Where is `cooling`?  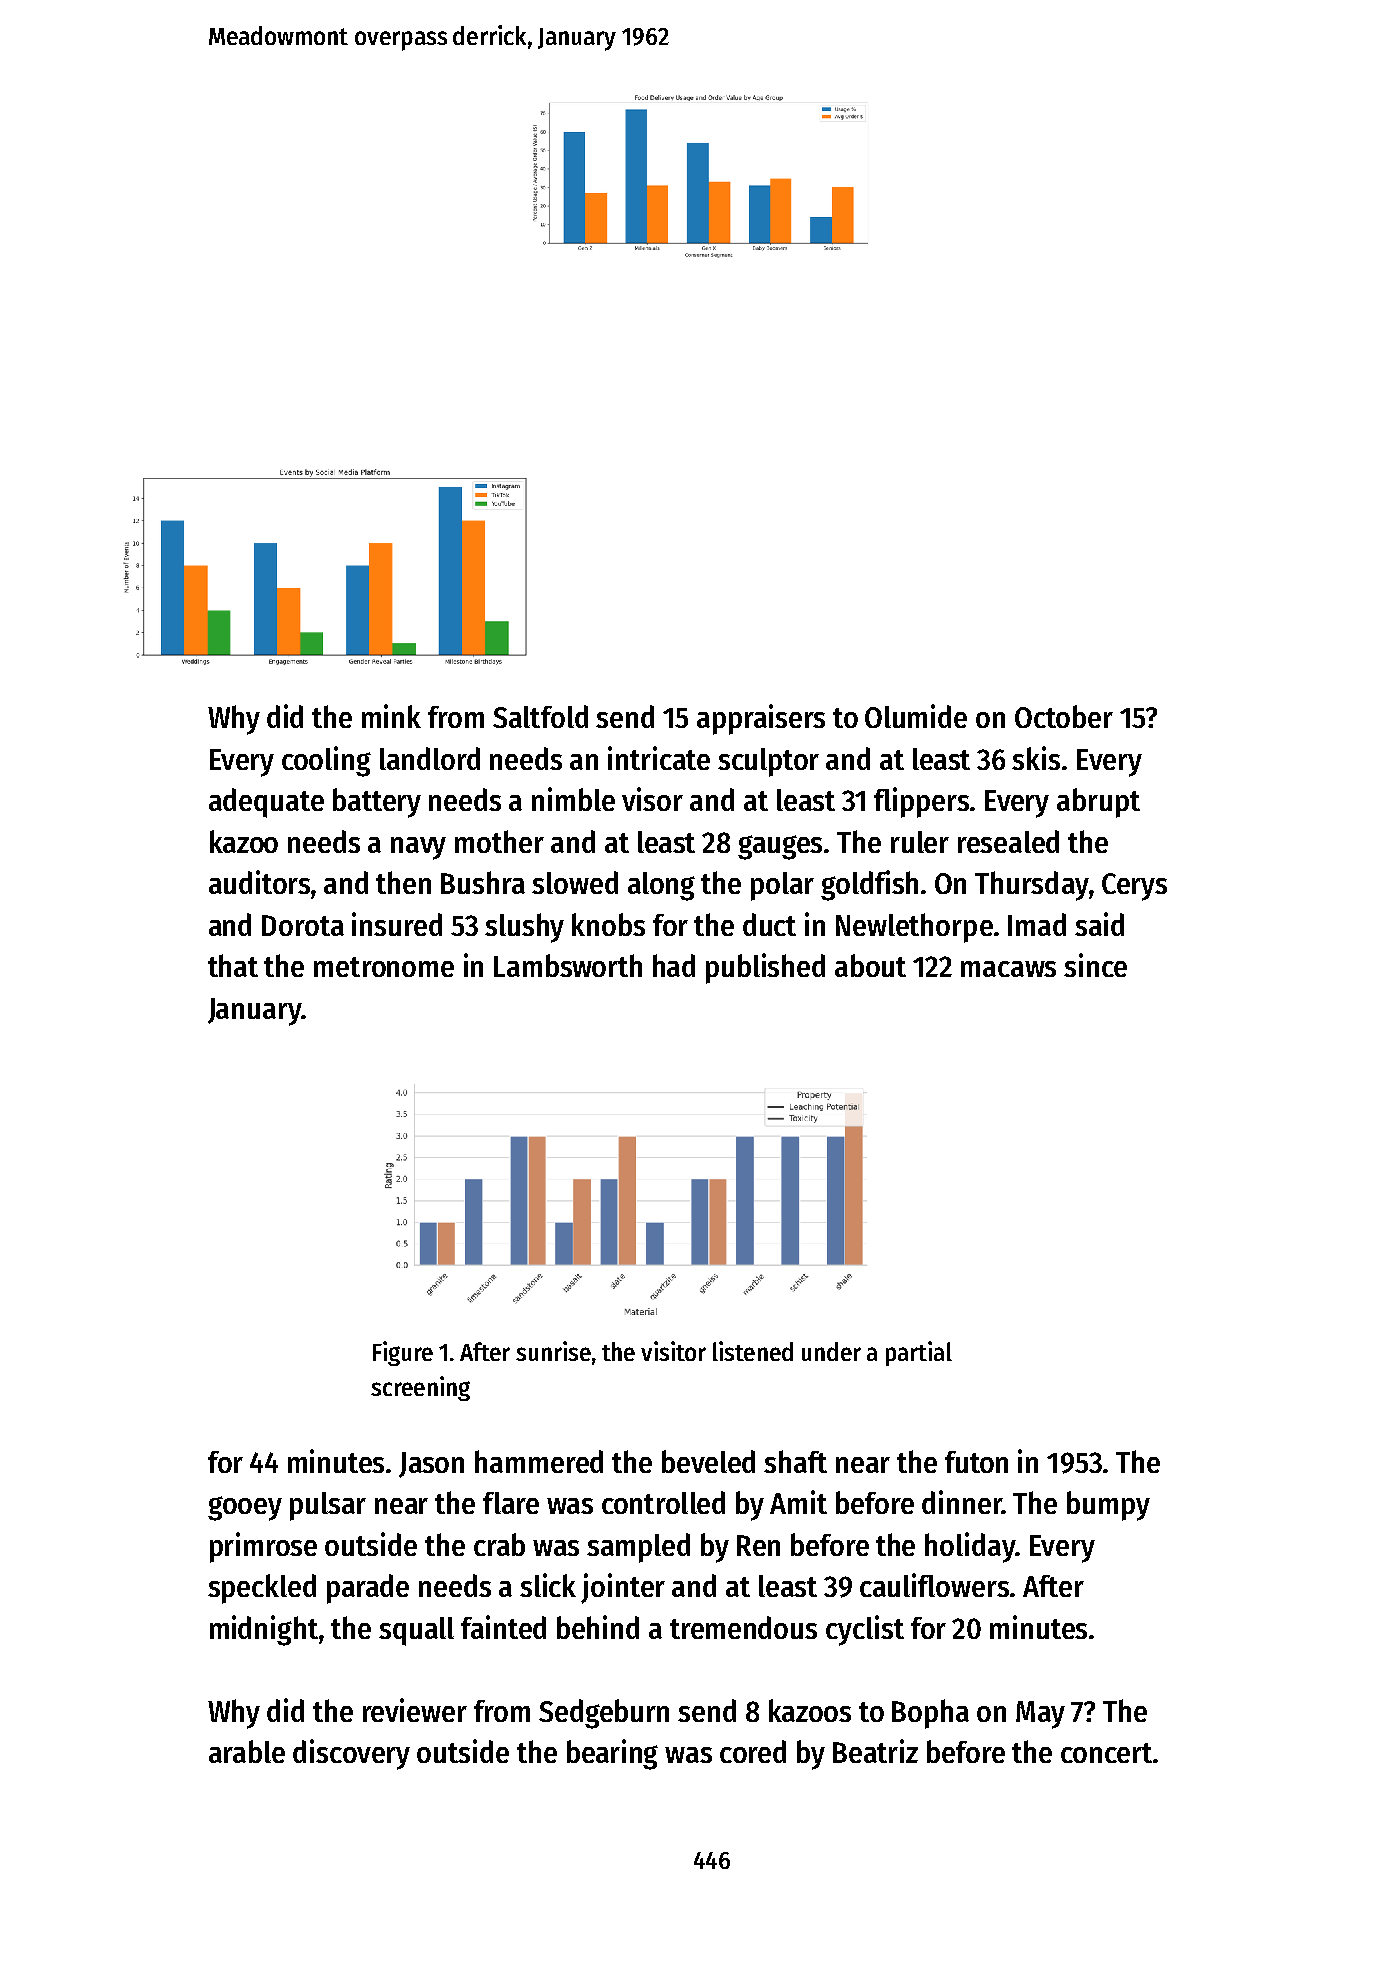 cooling is located at coordinates (326, 761).
